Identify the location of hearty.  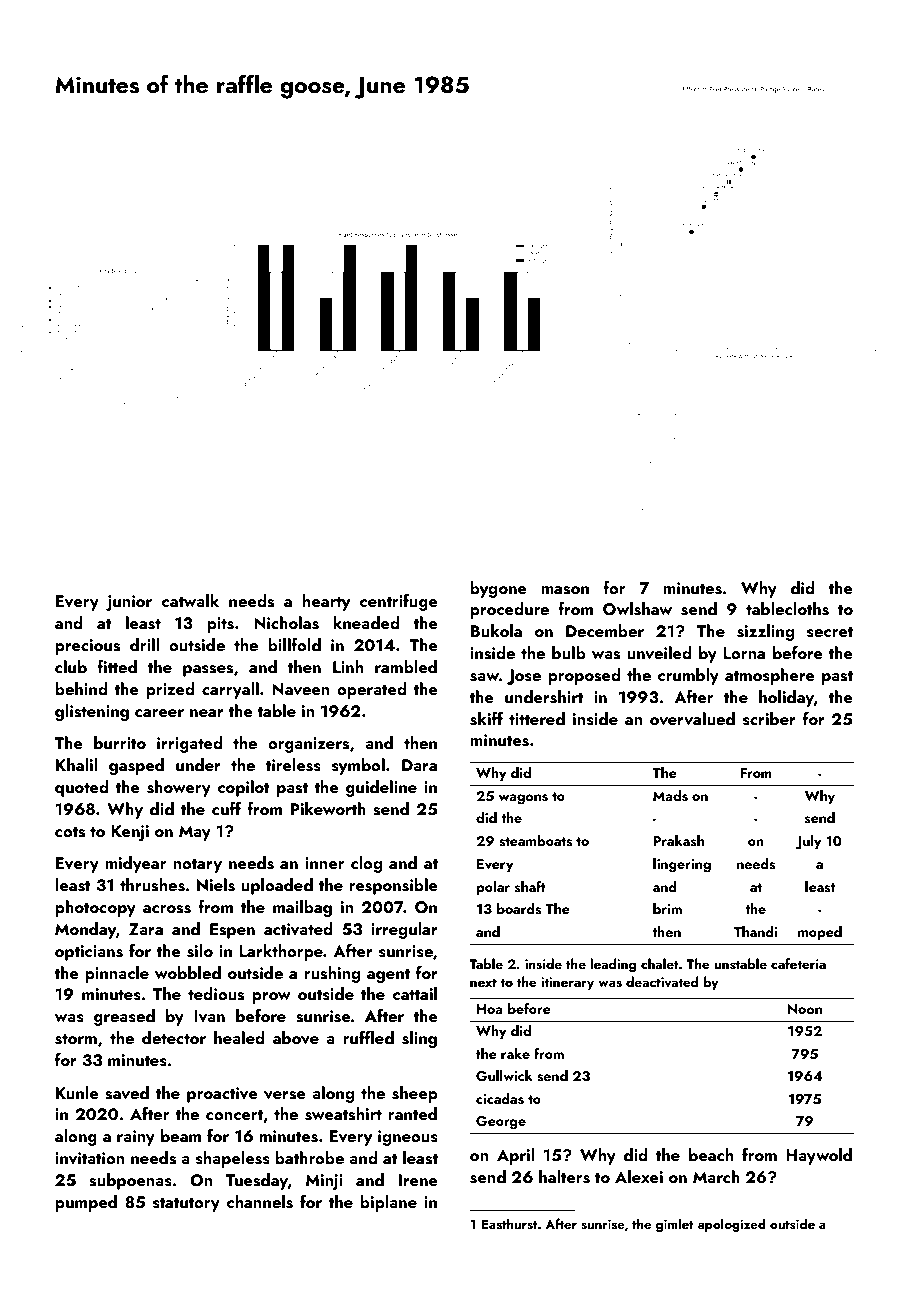
(326, 602).
